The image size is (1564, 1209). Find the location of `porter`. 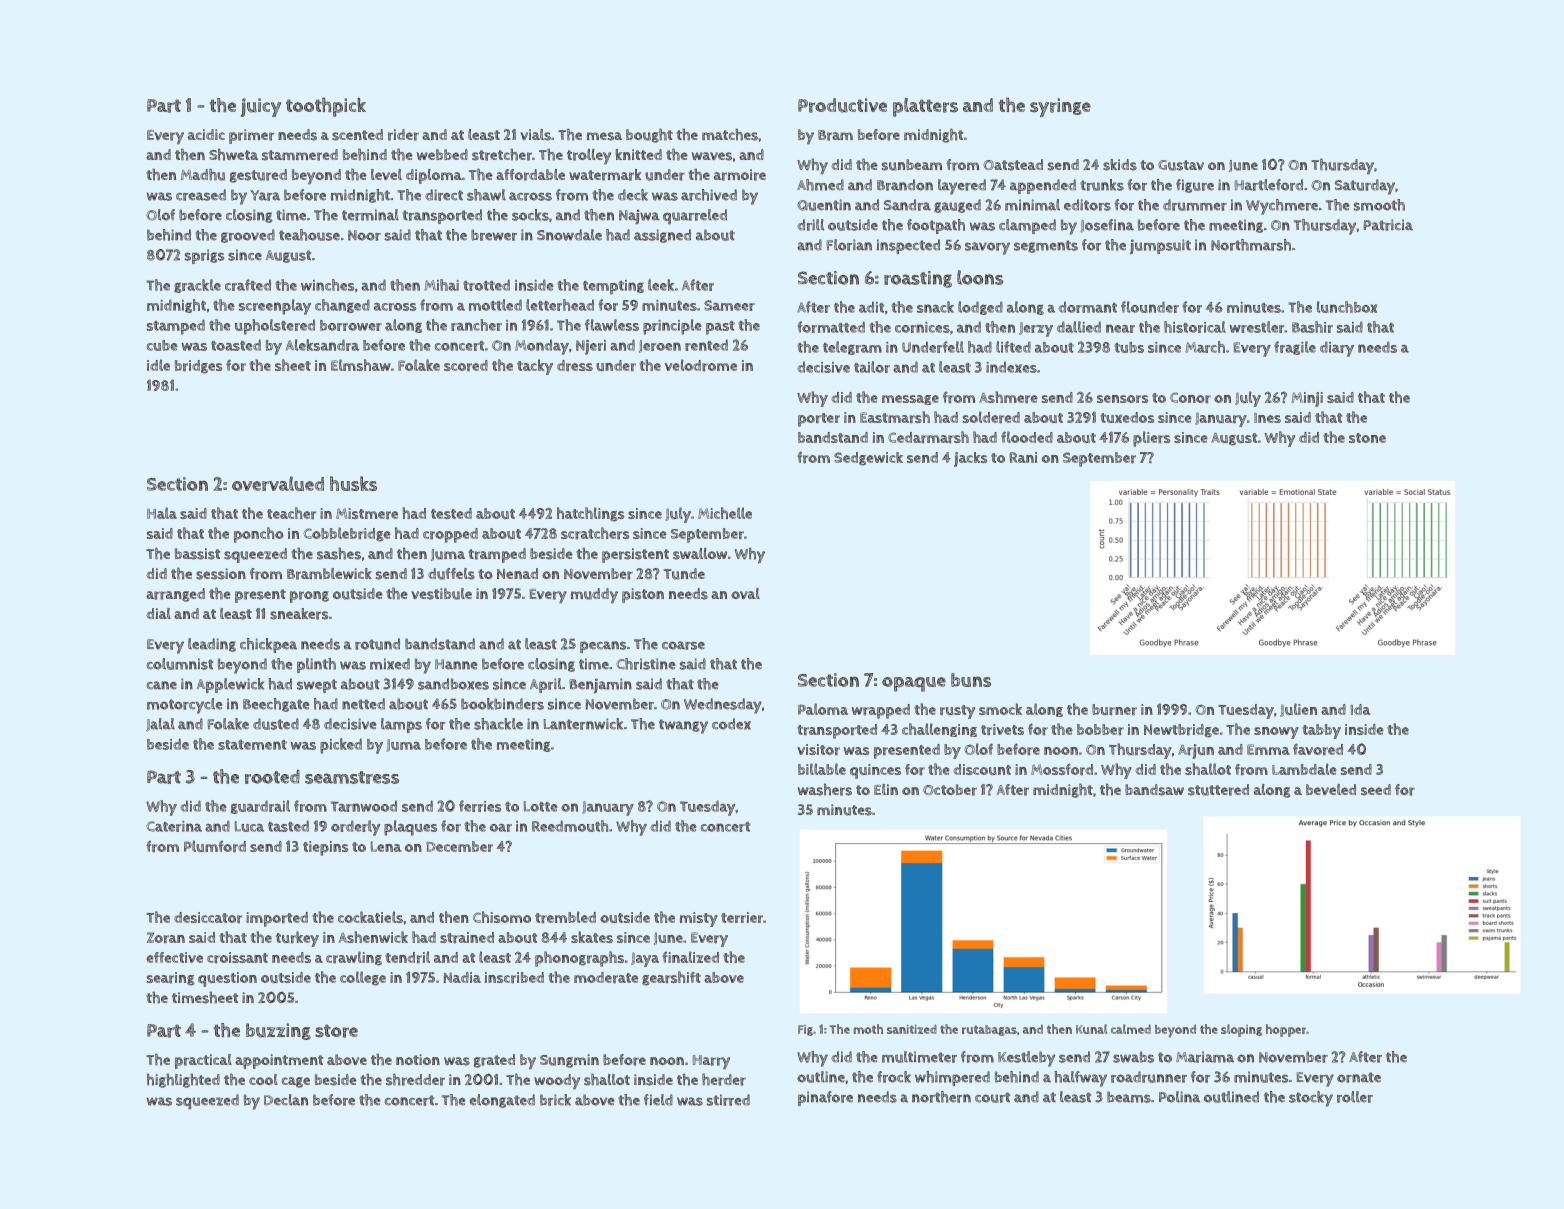

porter is located at coordinates (819, 420).
